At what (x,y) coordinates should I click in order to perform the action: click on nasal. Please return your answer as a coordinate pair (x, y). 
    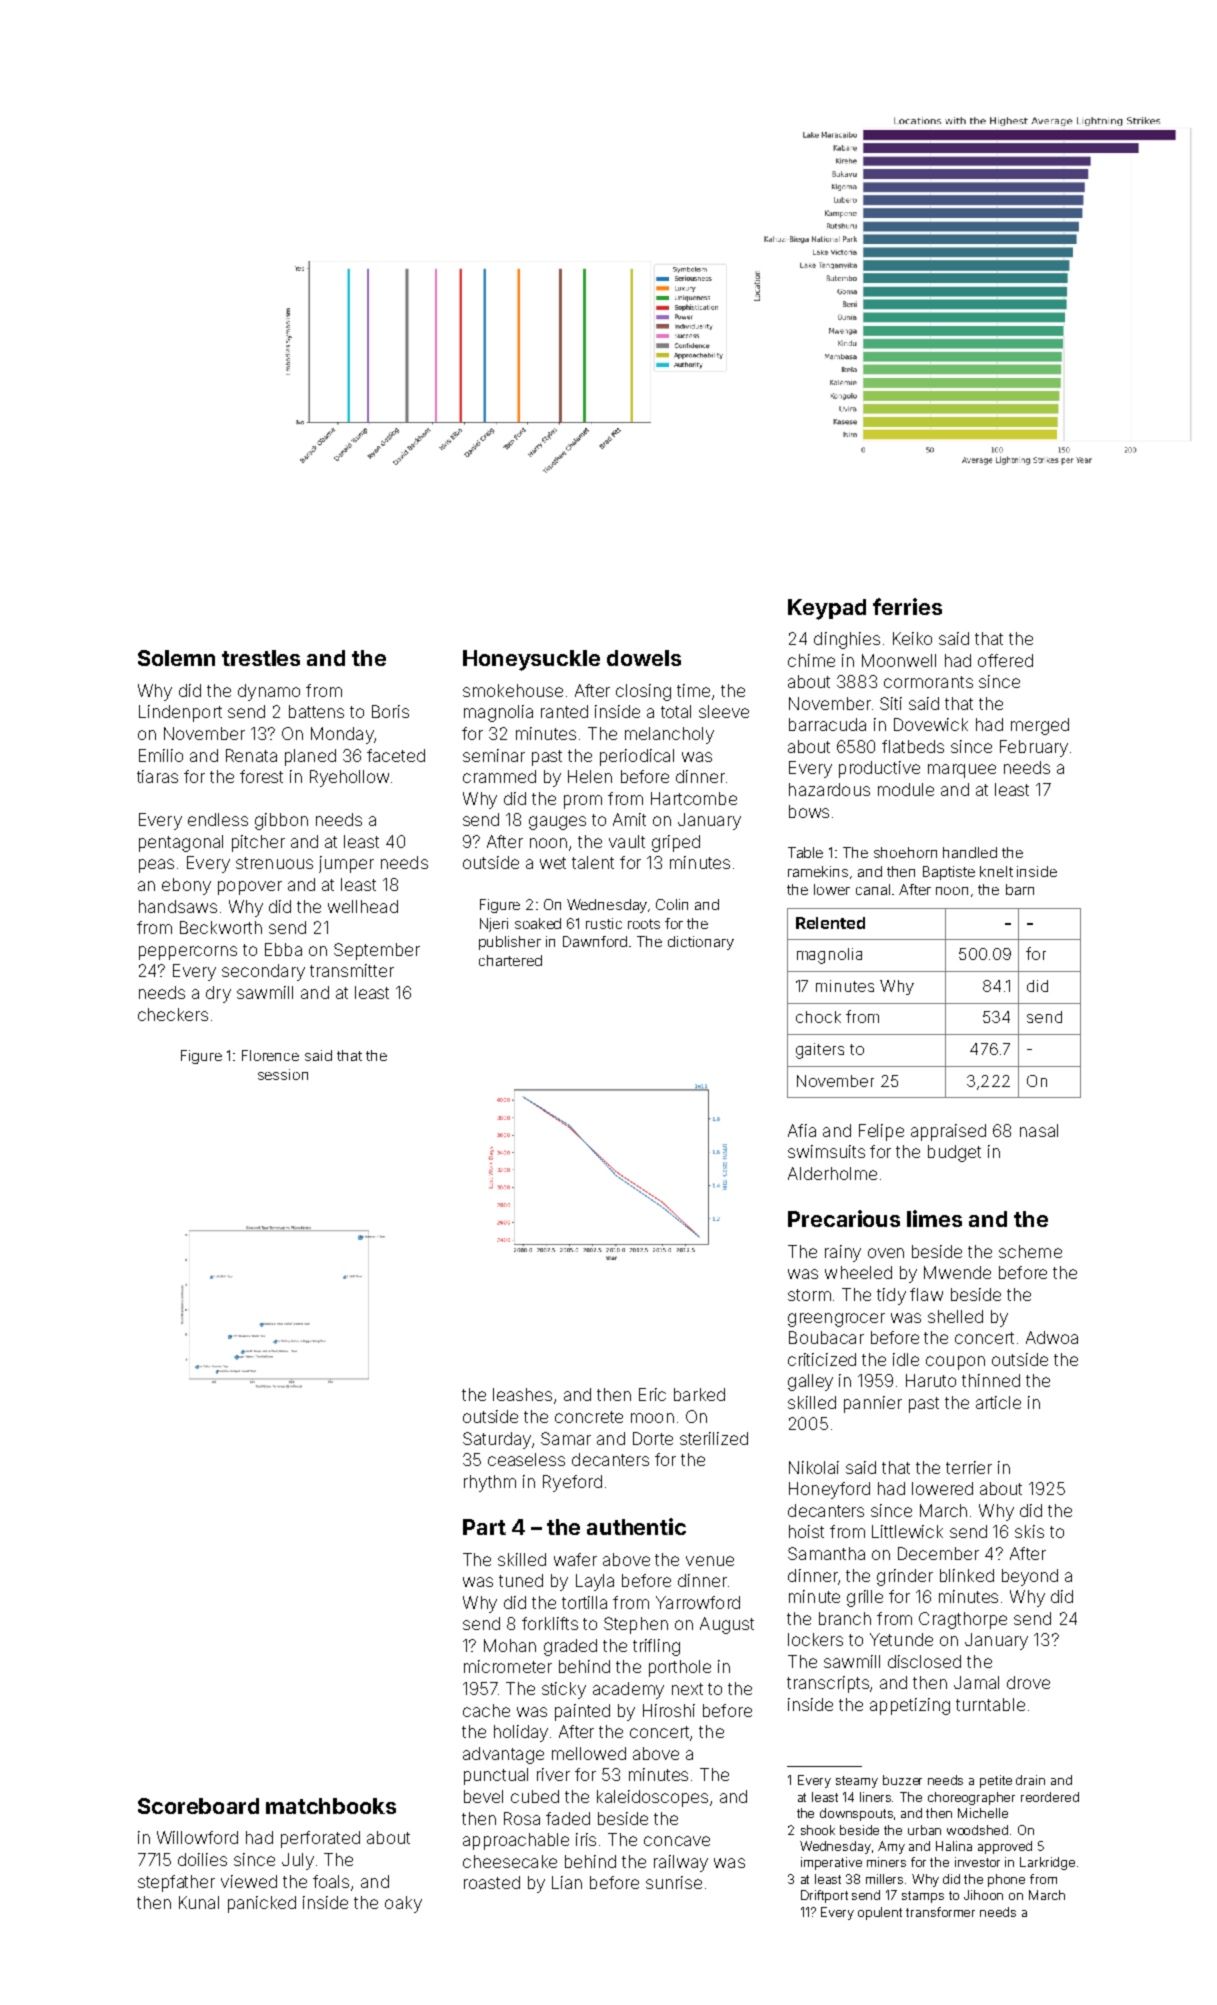
    Looking at the image, I should click on (1039, 1130).
